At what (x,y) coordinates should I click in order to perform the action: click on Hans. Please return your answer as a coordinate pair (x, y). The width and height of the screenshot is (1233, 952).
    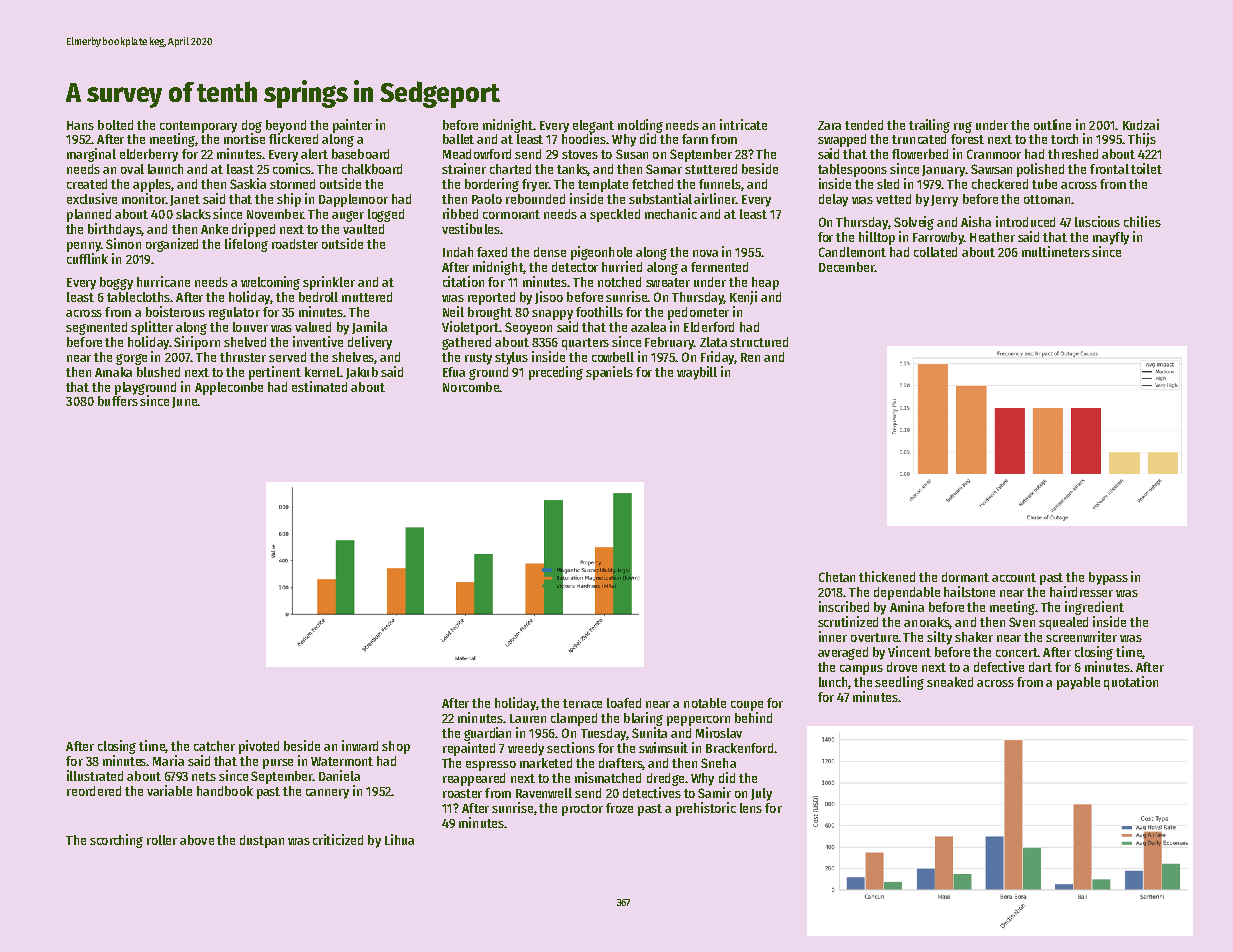
    Looking at the image, I should click on (80, 125).
